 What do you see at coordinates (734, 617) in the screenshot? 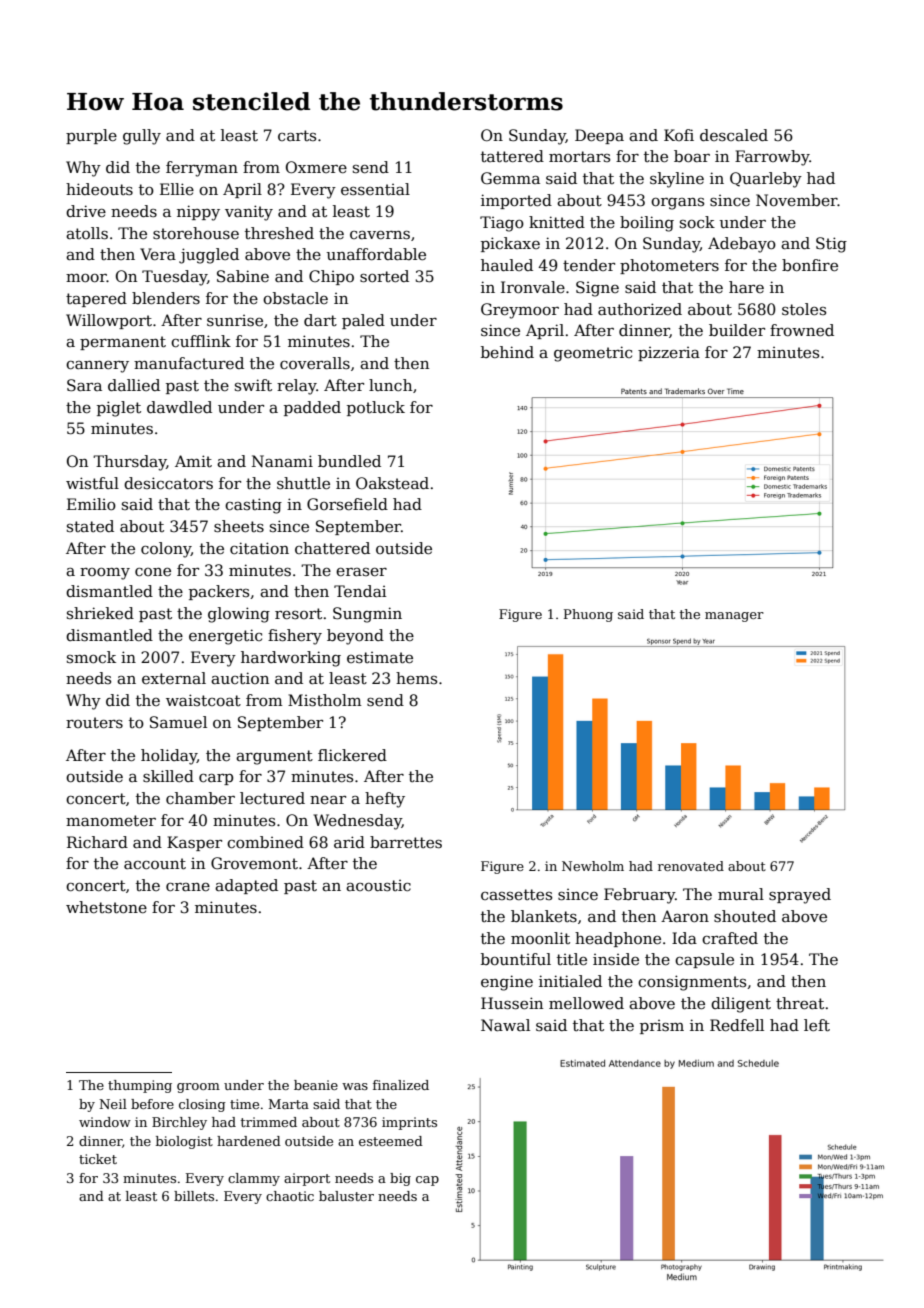
I see `manager` at bounding box center [734, 617].
